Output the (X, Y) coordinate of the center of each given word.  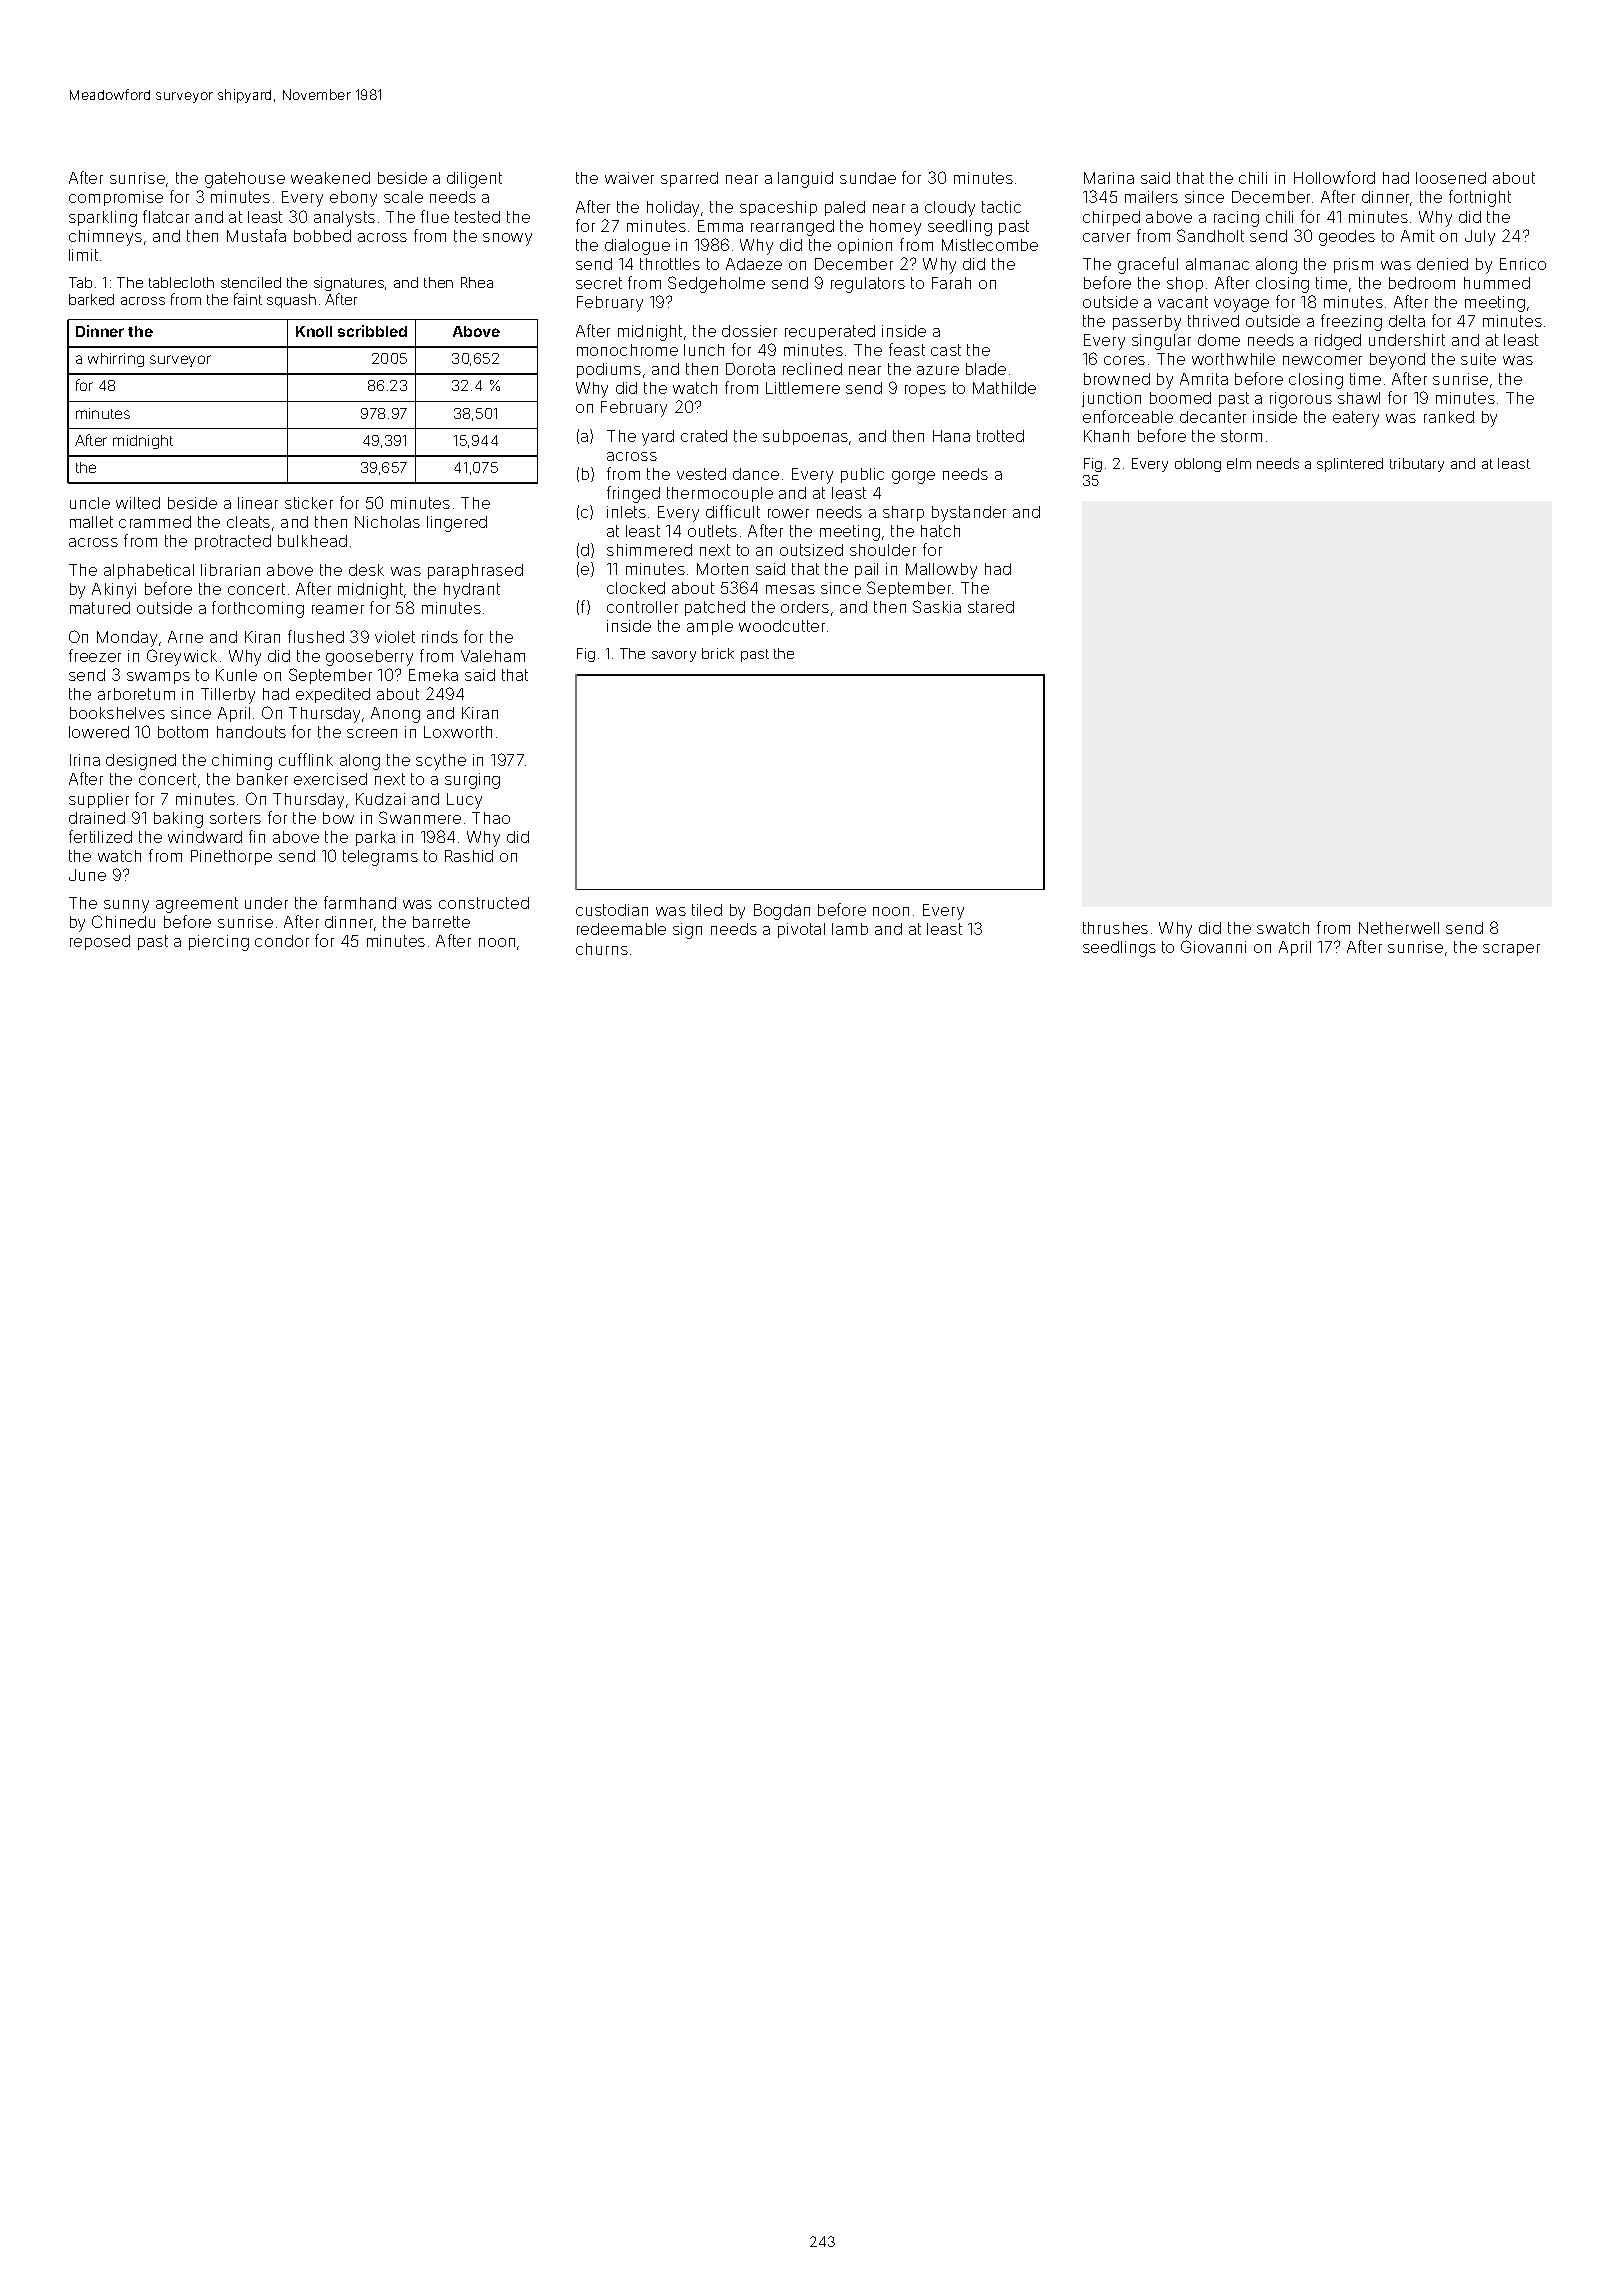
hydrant (472, 591)
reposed (100, 942)
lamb (850, 929)
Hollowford (1334, 177)
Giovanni (1213, 946)
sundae (868, 178)
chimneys (105, 238)
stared (991, 607)
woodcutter (782, 626)
